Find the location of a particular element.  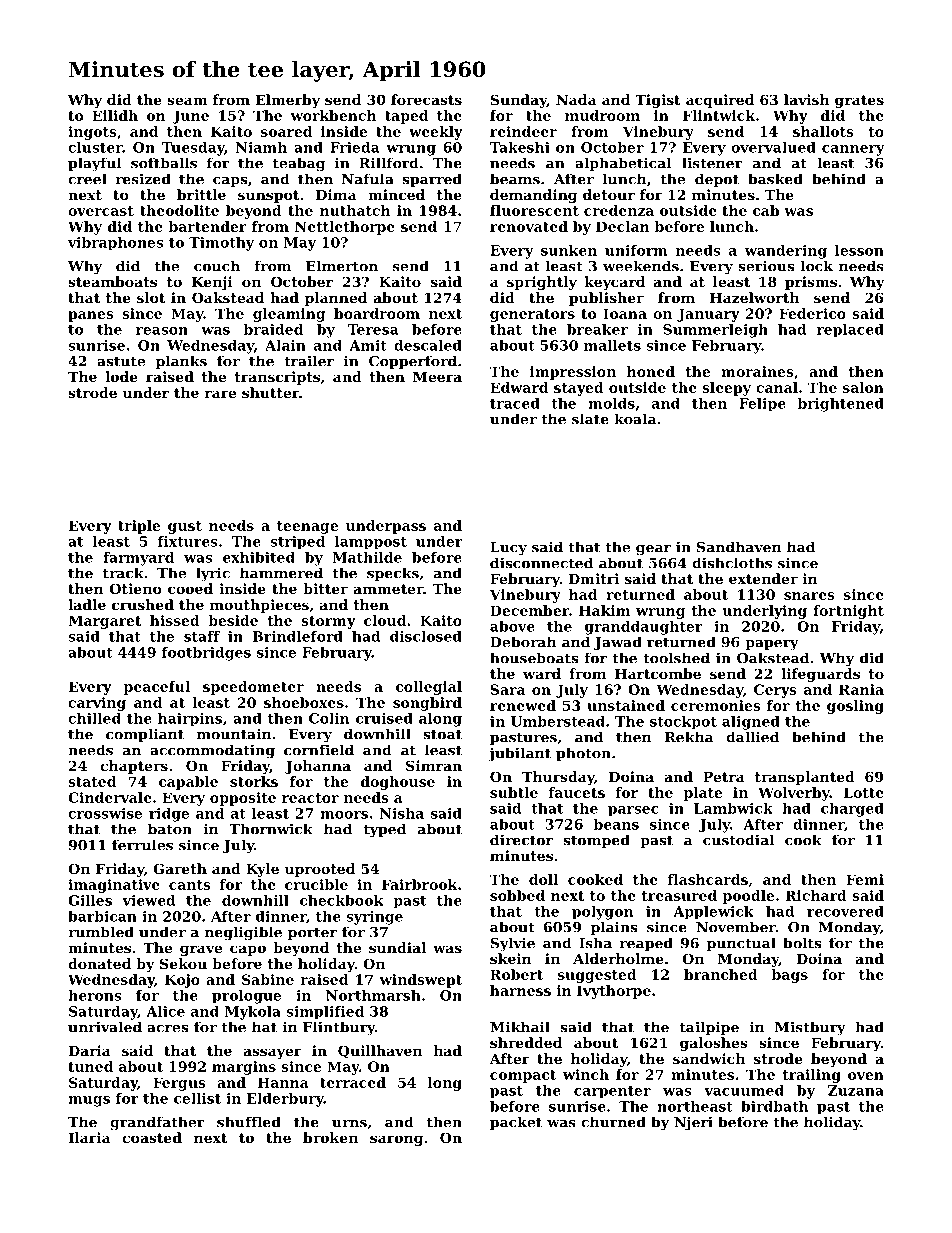

birdbath is located at coordinates (774, 1106).
